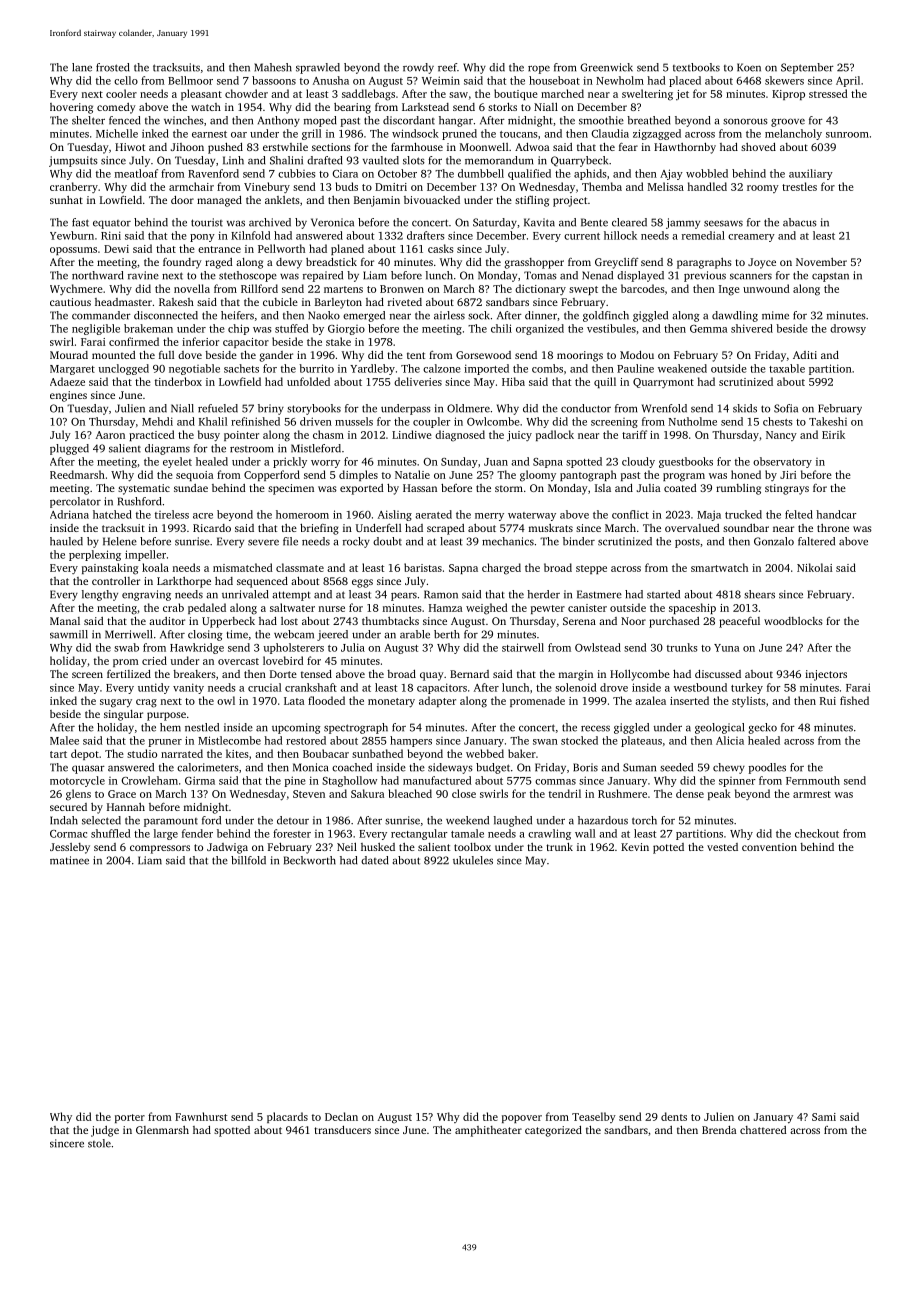 Image resolution: width=924 pixels, height=1308 pixels. What do you see at coordinates (811, 174) in the screenshot?
I see `auxiliary` at bounding box center [811, 174].
